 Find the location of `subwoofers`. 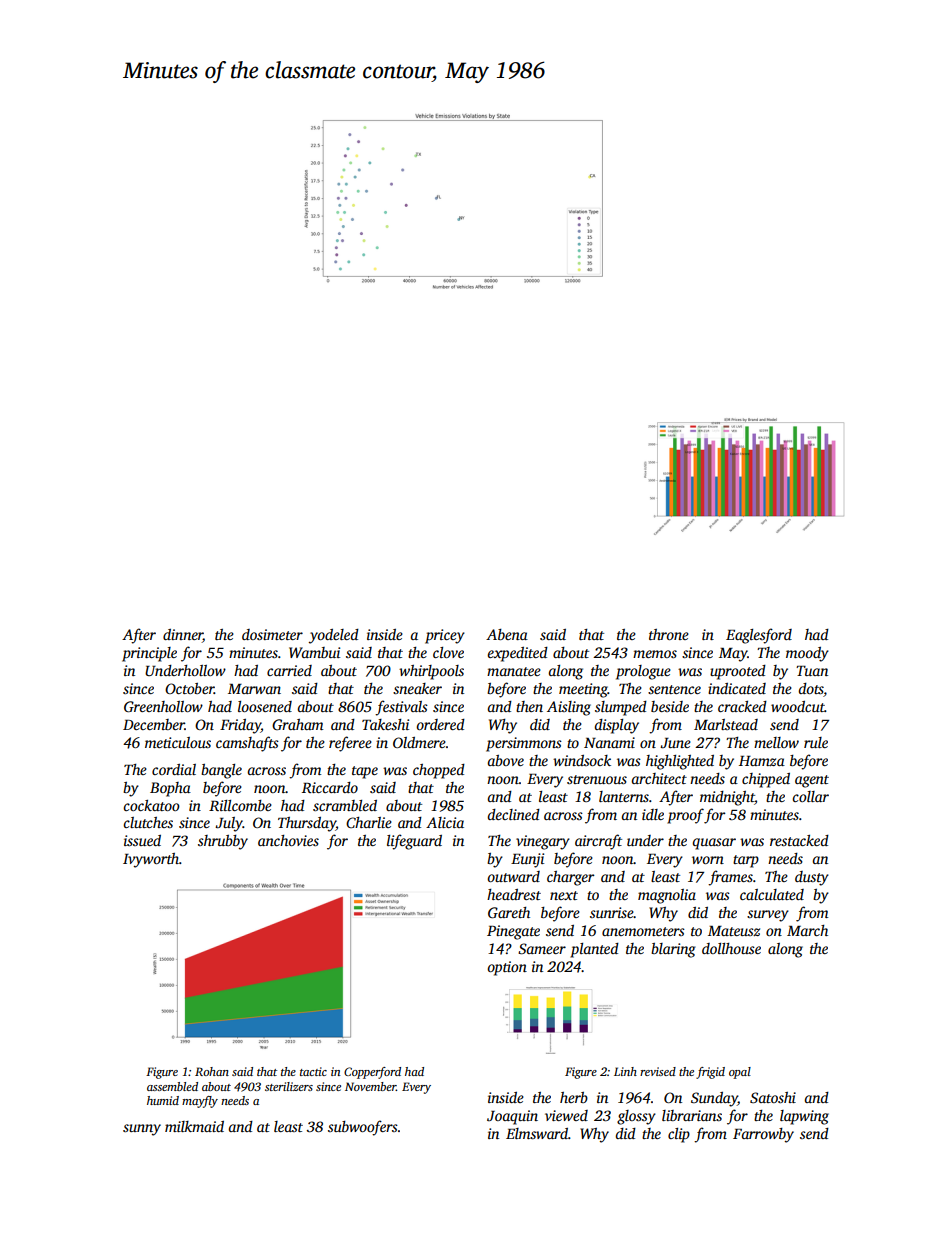

subwoofers is located at coordinates (363, 1128).
